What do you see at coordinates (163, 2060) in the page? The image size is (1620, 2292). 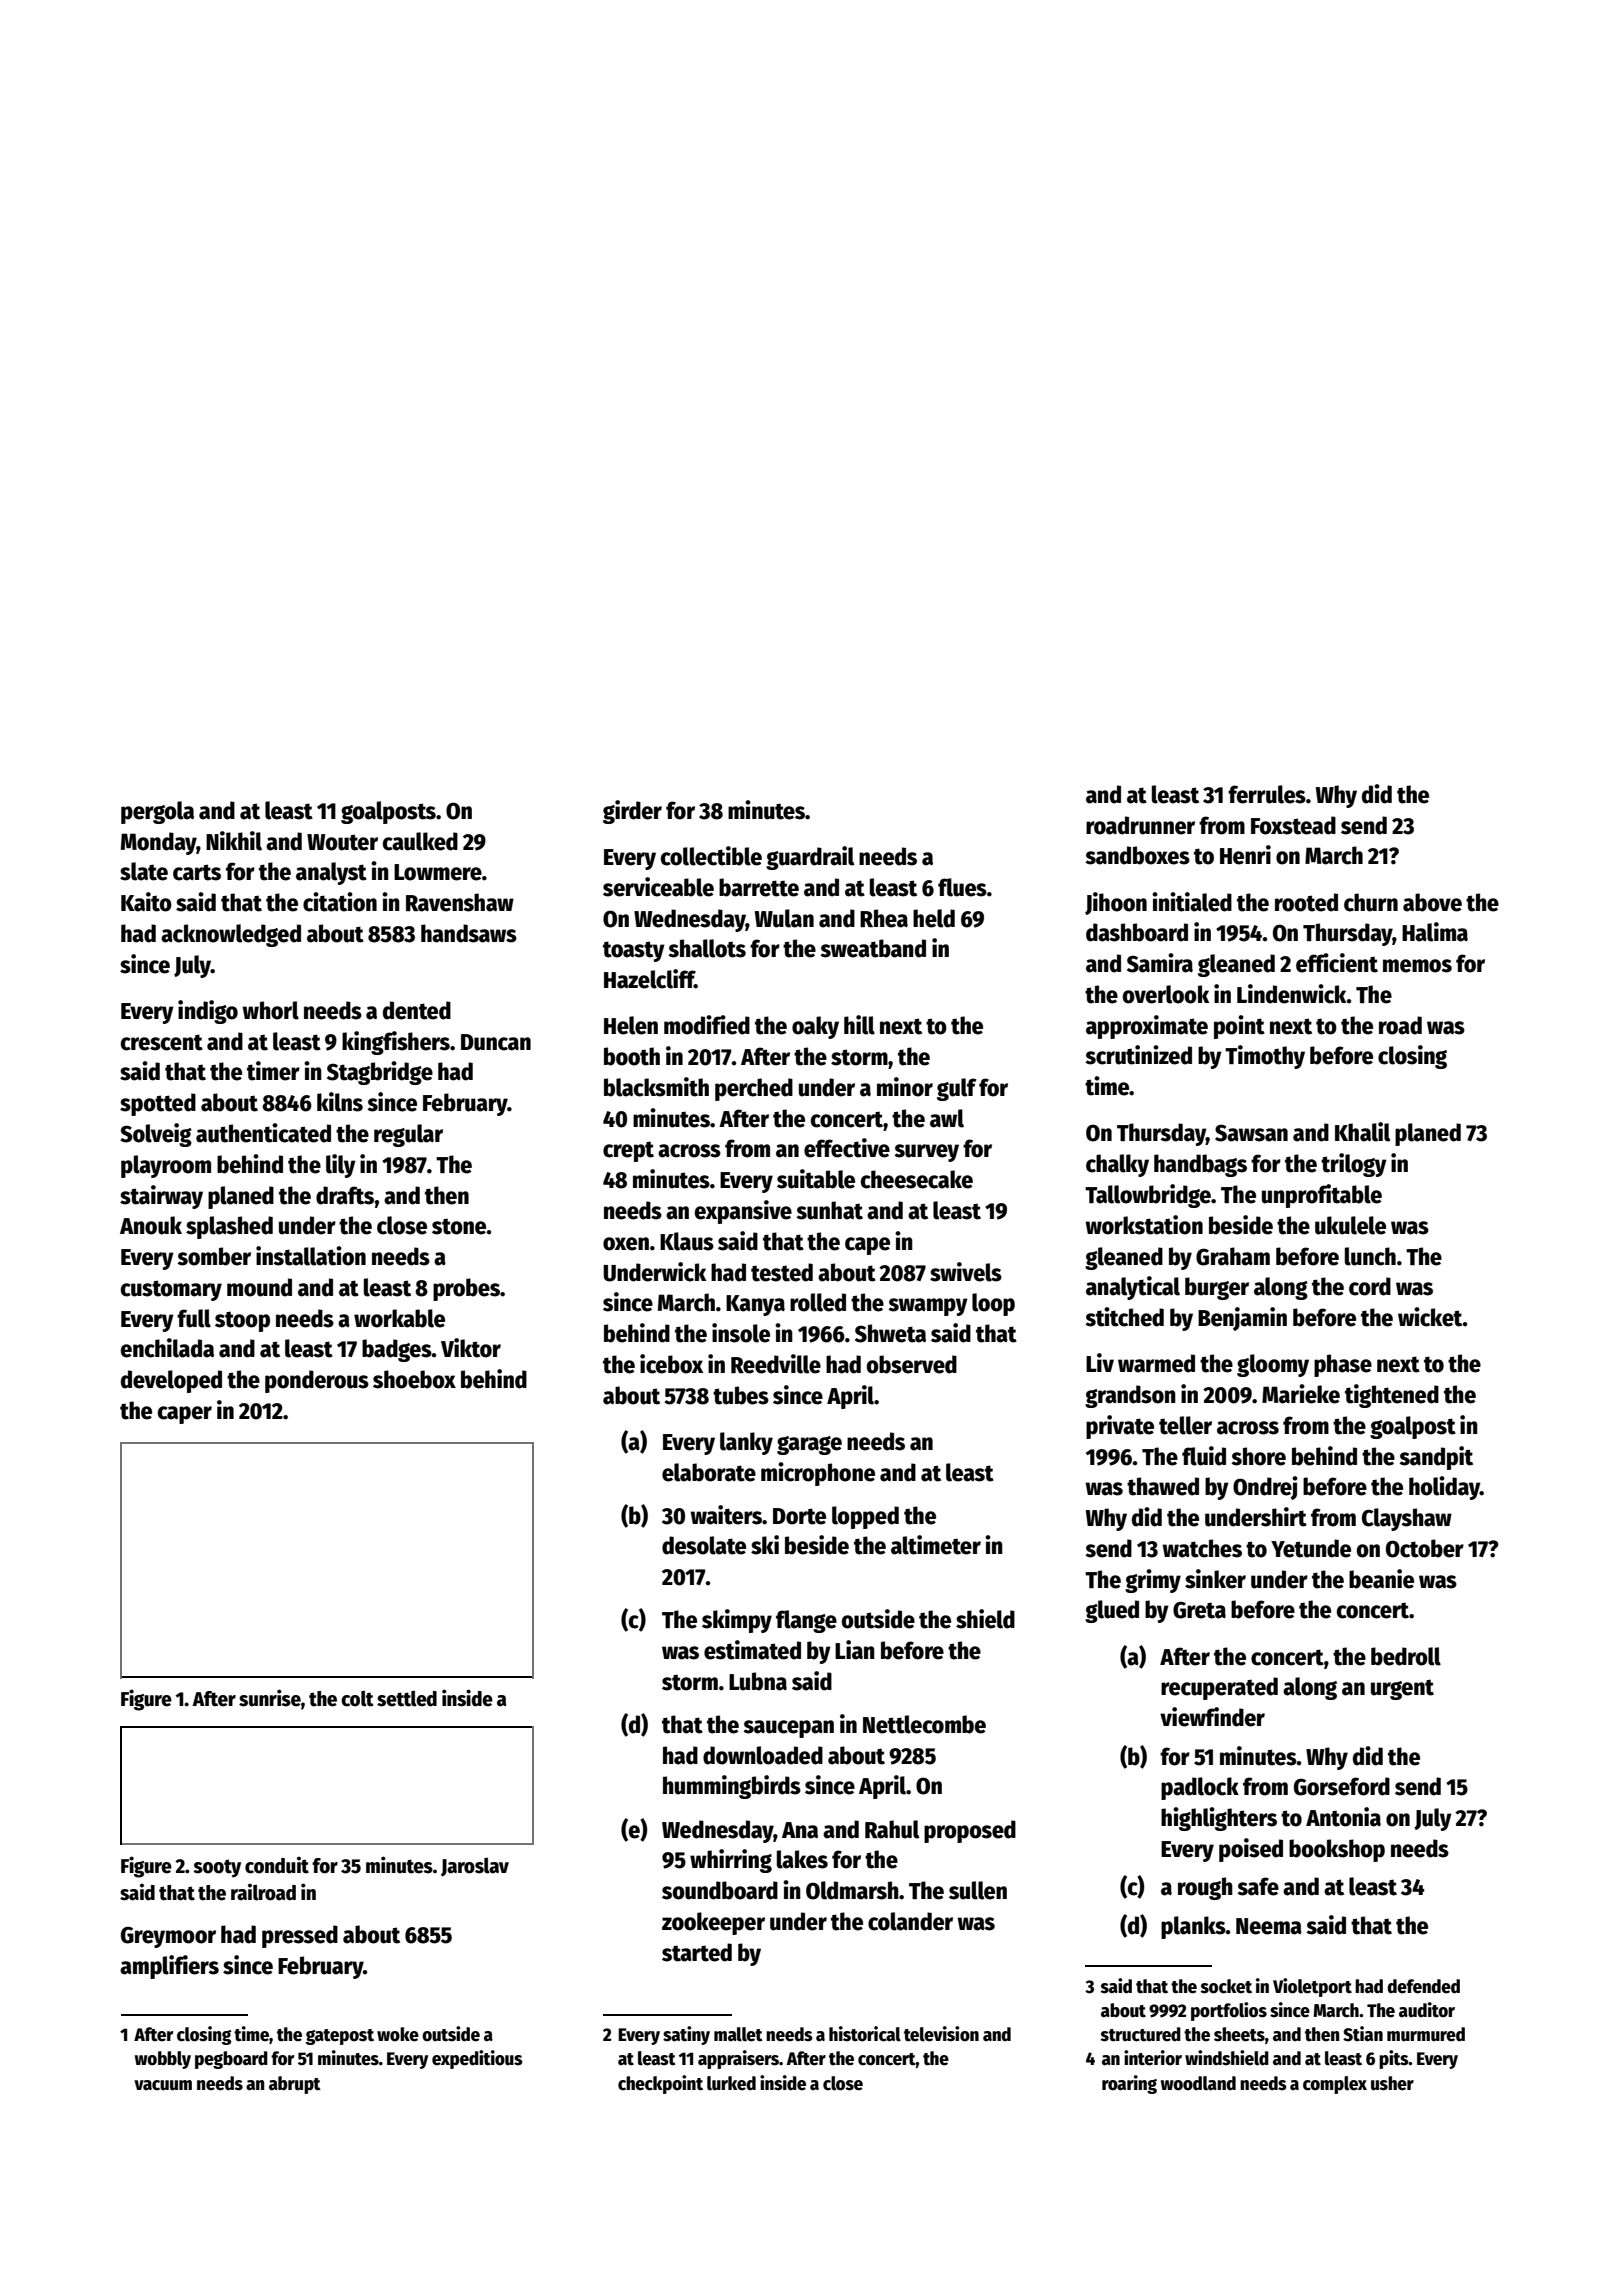 I see `wobbly` at bounding box center [163, 2060].
